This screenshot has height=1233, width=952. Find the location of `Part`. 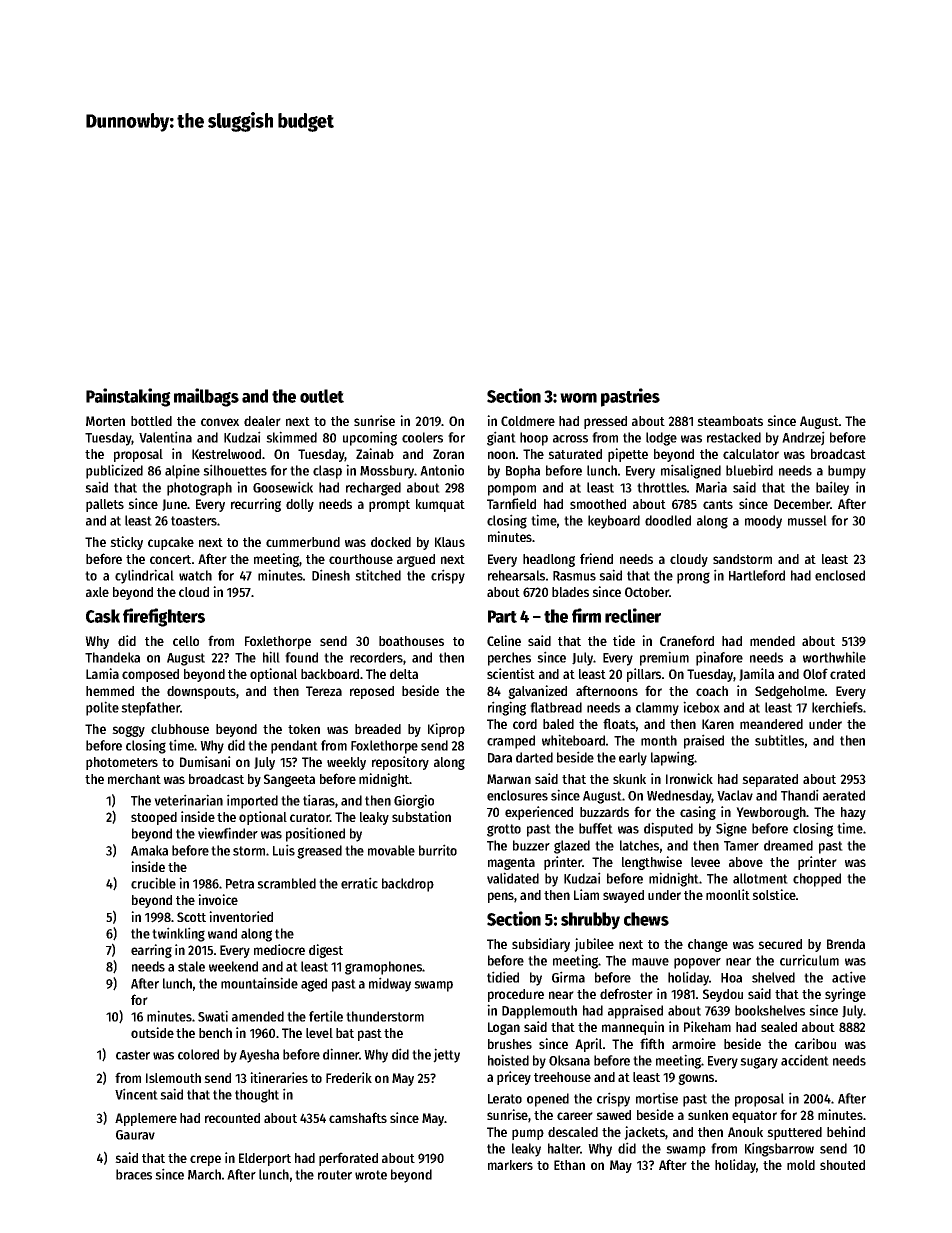

Part is located at coordinates (502, 616).
